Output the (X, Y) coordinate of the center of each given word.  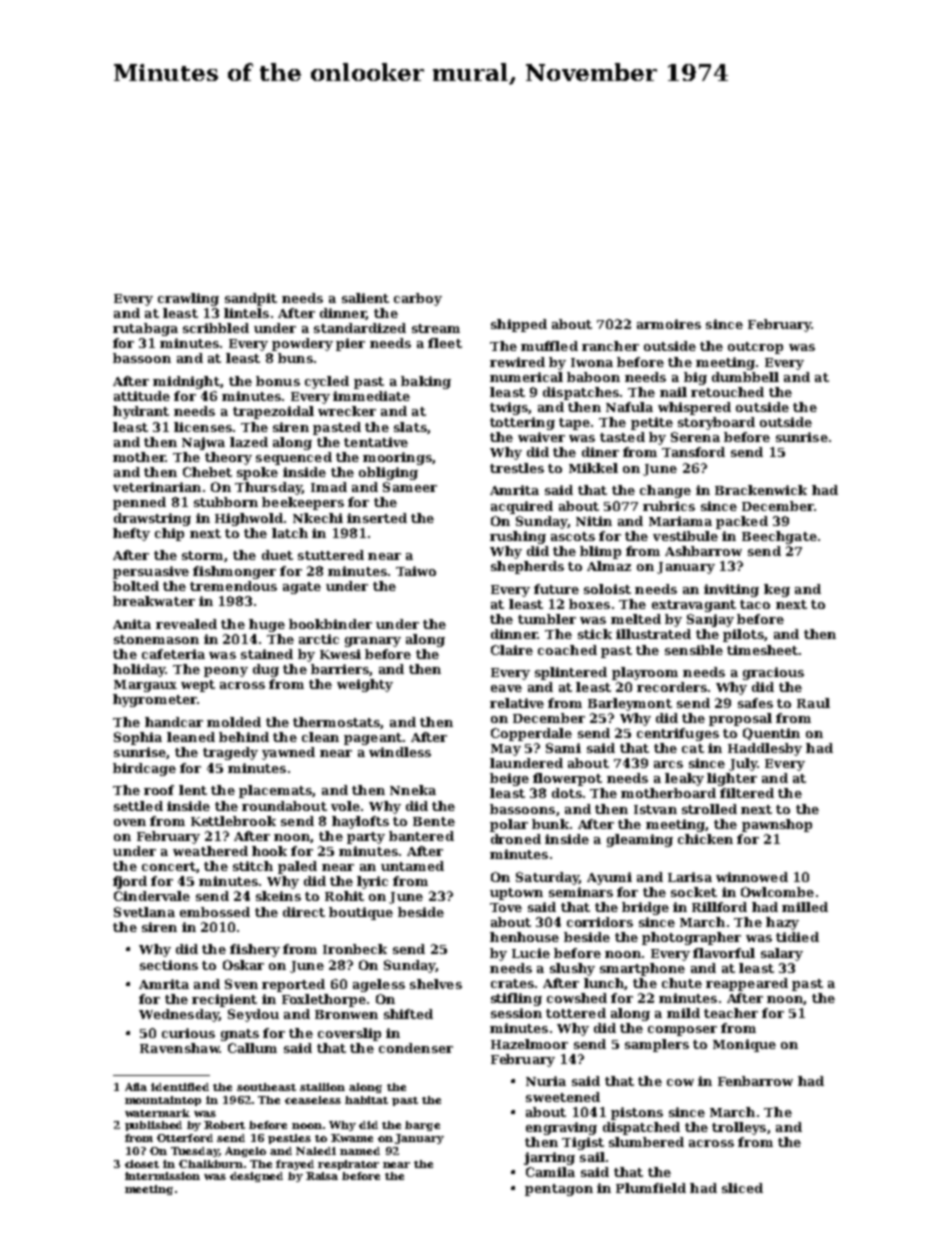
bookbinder (330, 624)
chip (169, 534)
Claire (512, 650)
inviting (731, 590)
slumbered (646, 1142)
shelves (436, 984)
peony (226, 672)
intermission (162, 1176)
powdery (302, 344)
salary (782, 954)
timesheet (762, 650)
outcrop (755, 348)
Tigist (583, 1143)
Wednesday (179, 1015)
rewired (517, 362)
